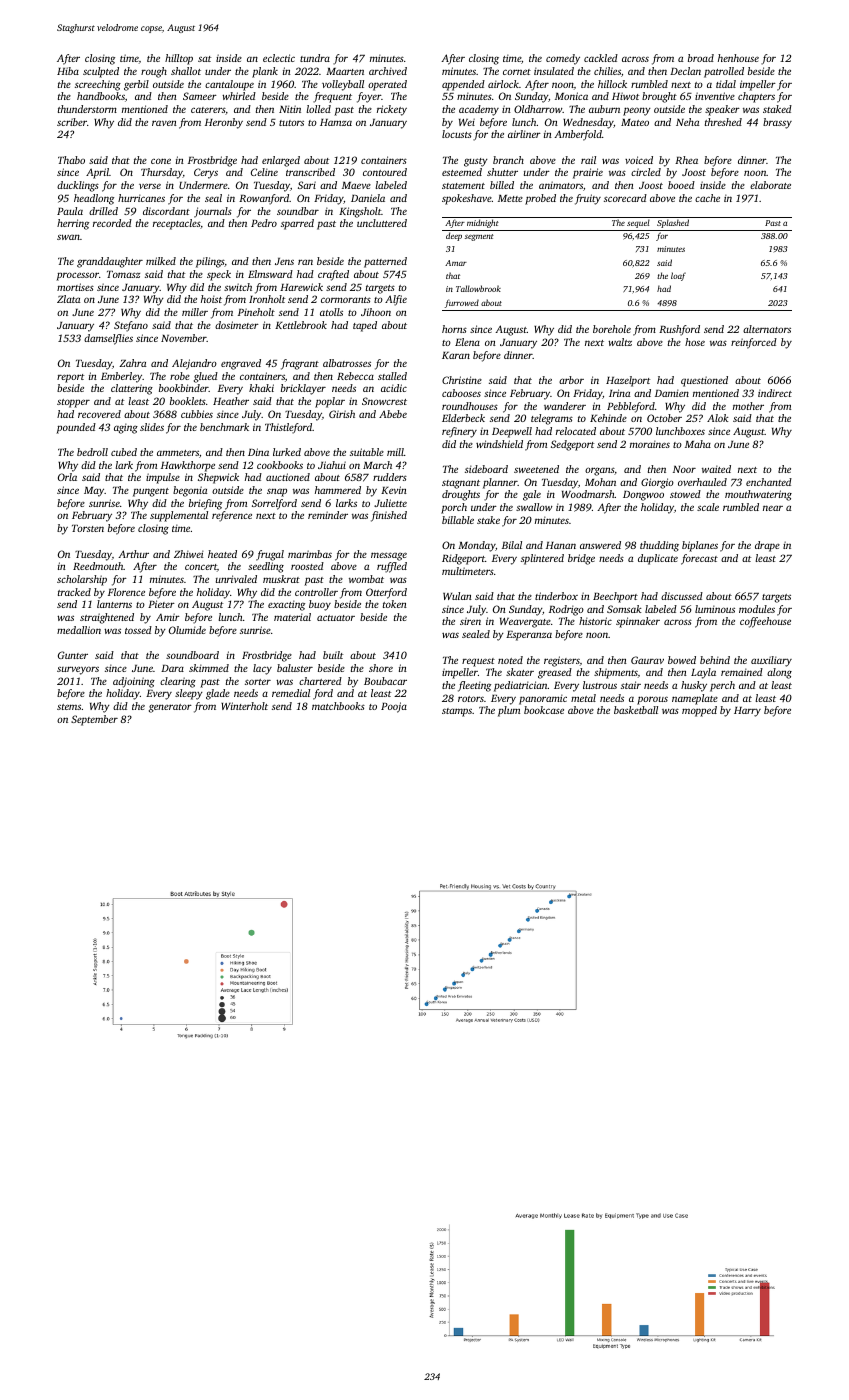 The width and height of the screenshot is (849, 1400). I want to click on medallion, so click(79, 630).
